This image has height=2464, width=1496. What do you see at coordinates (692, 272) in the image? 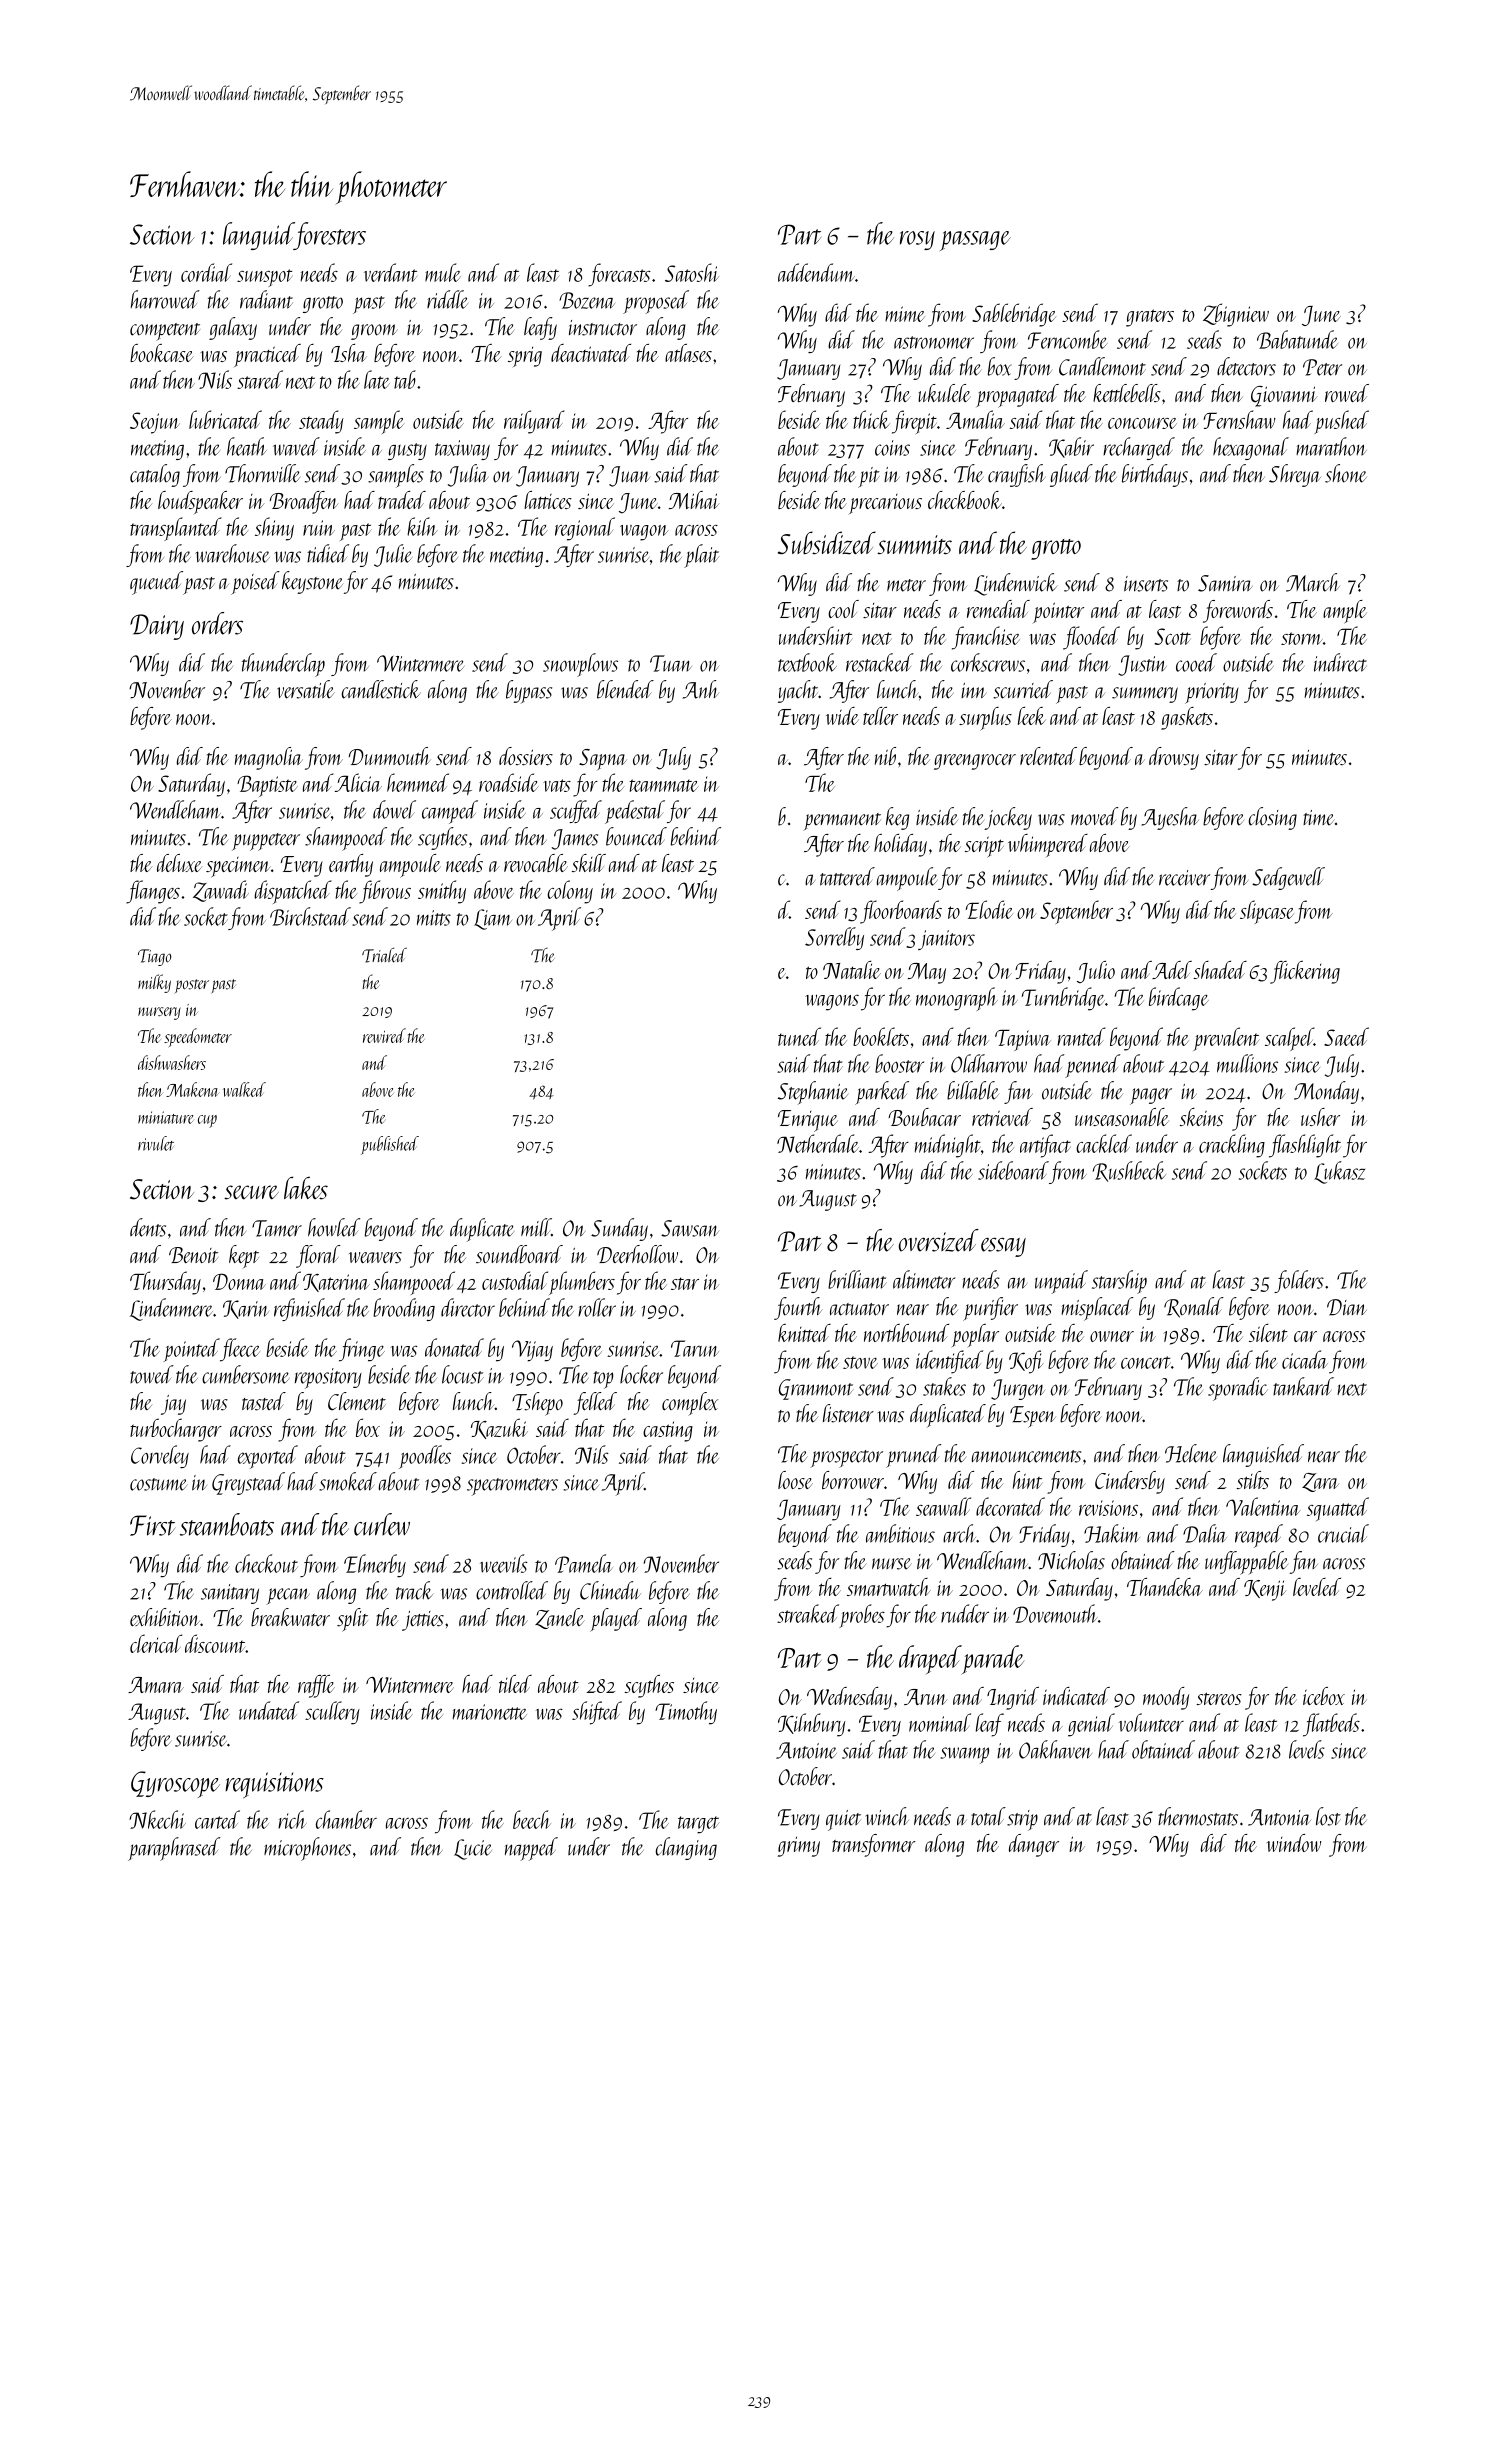
I see `Satoshi` at bounding box center [692, 272].
